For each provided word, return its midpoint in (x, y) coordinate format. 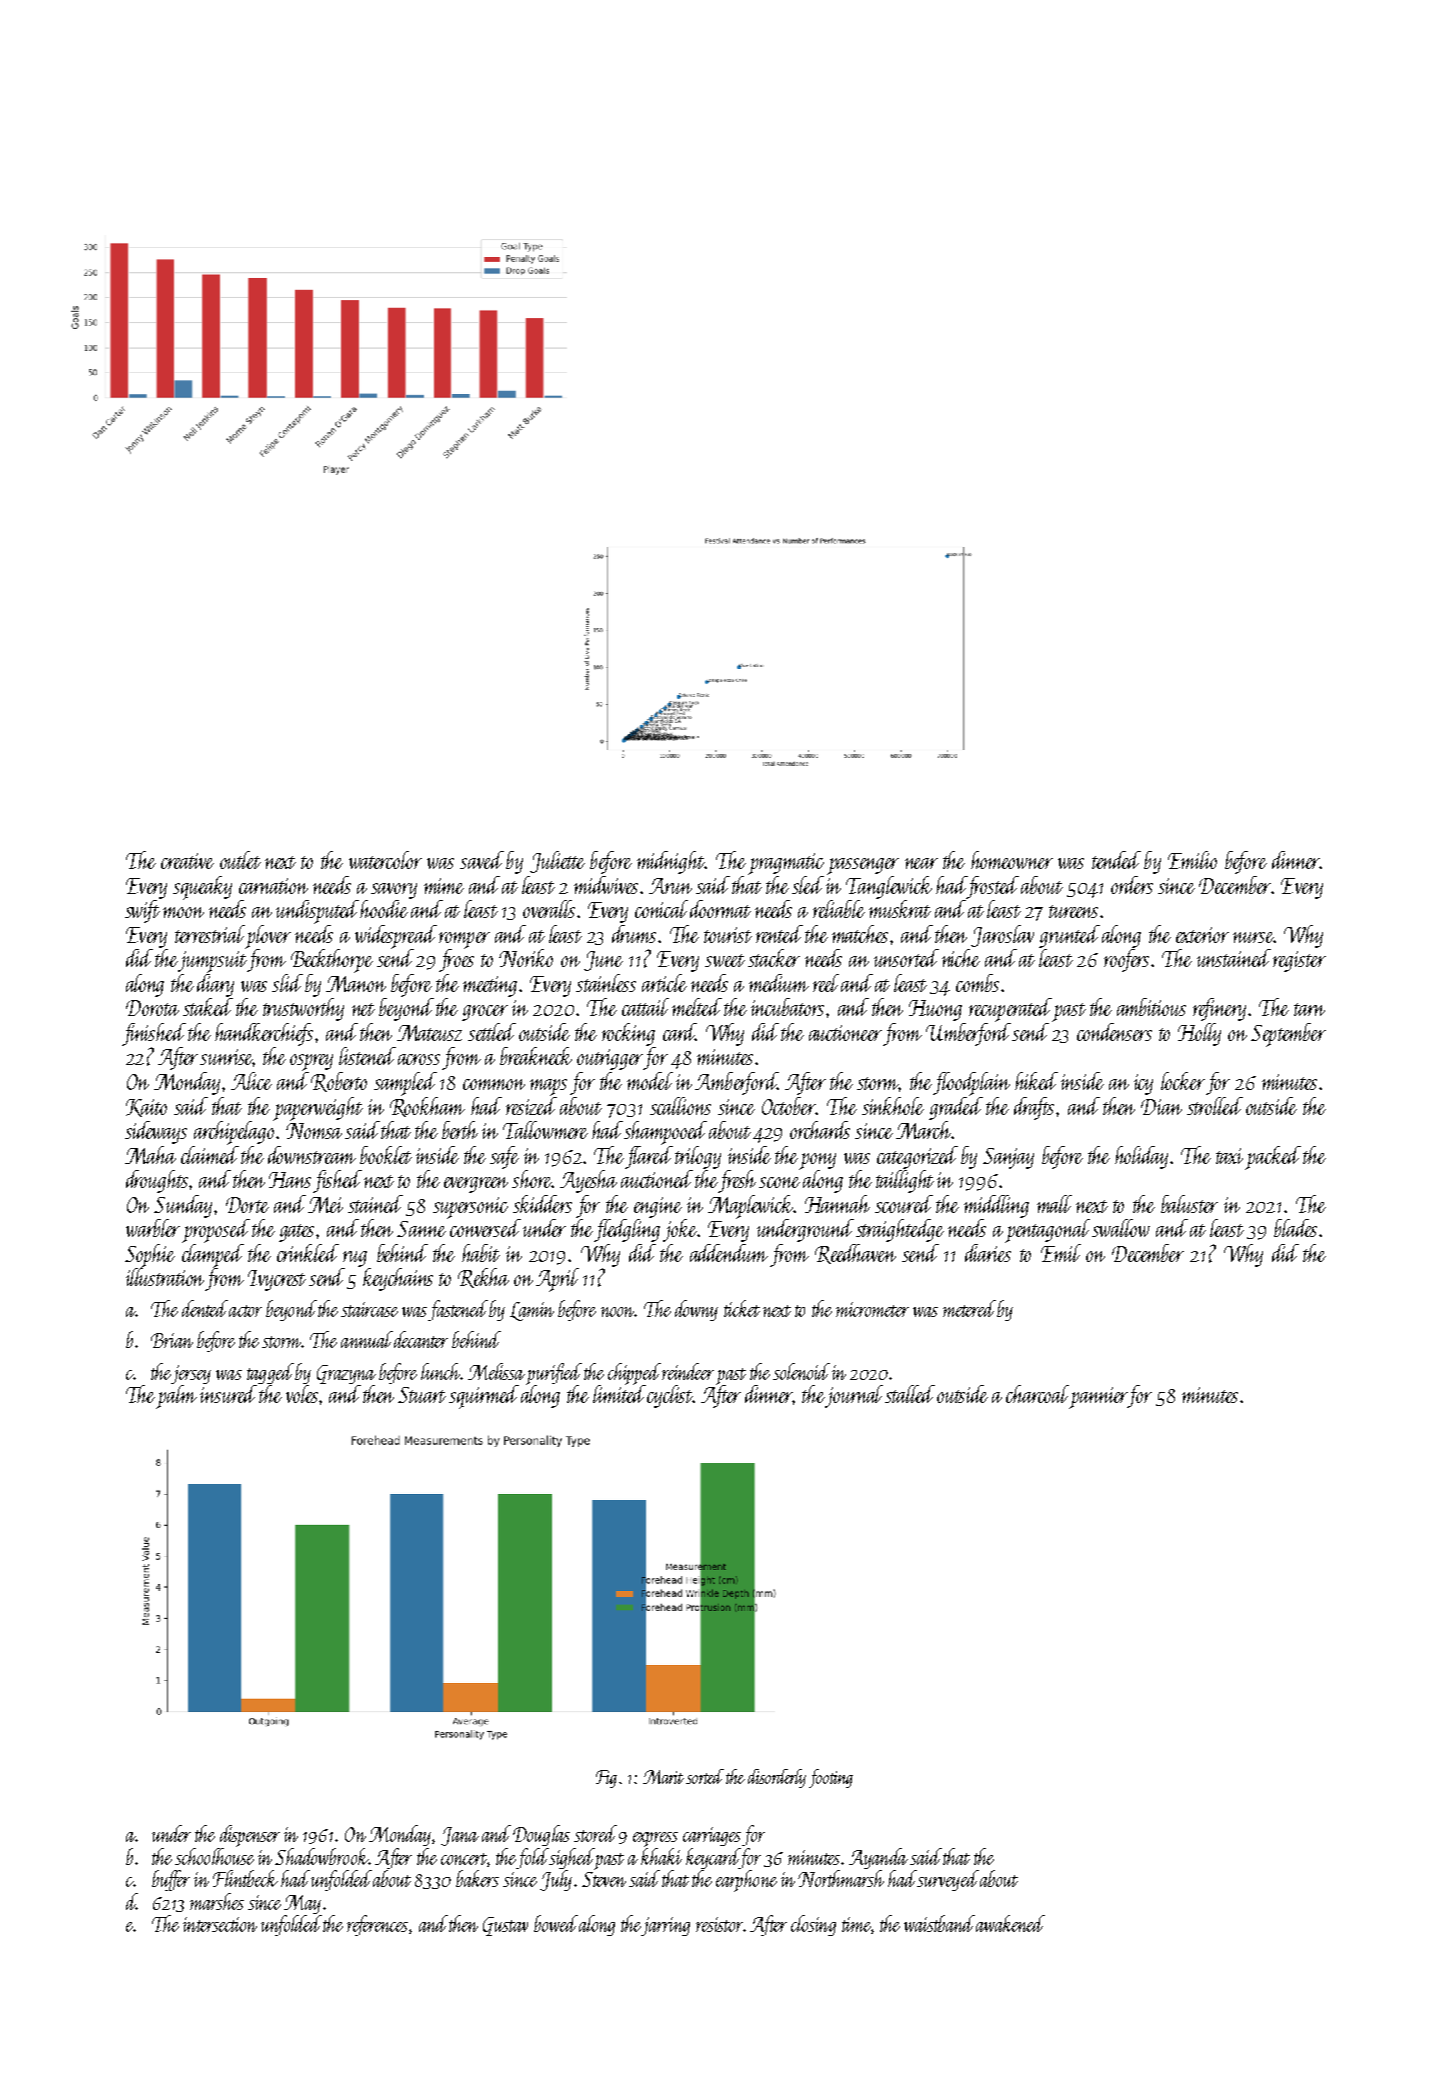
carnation (273, 886)
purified (554, 1374)
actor (245, 1311)
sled (808, 885)
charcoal (1037, 1394)
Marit (663, 1777)
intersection (220, 1924)
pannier (1099, 1397)
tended (1116, 860)
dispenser (250, 1836)
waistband (939, 1923)
